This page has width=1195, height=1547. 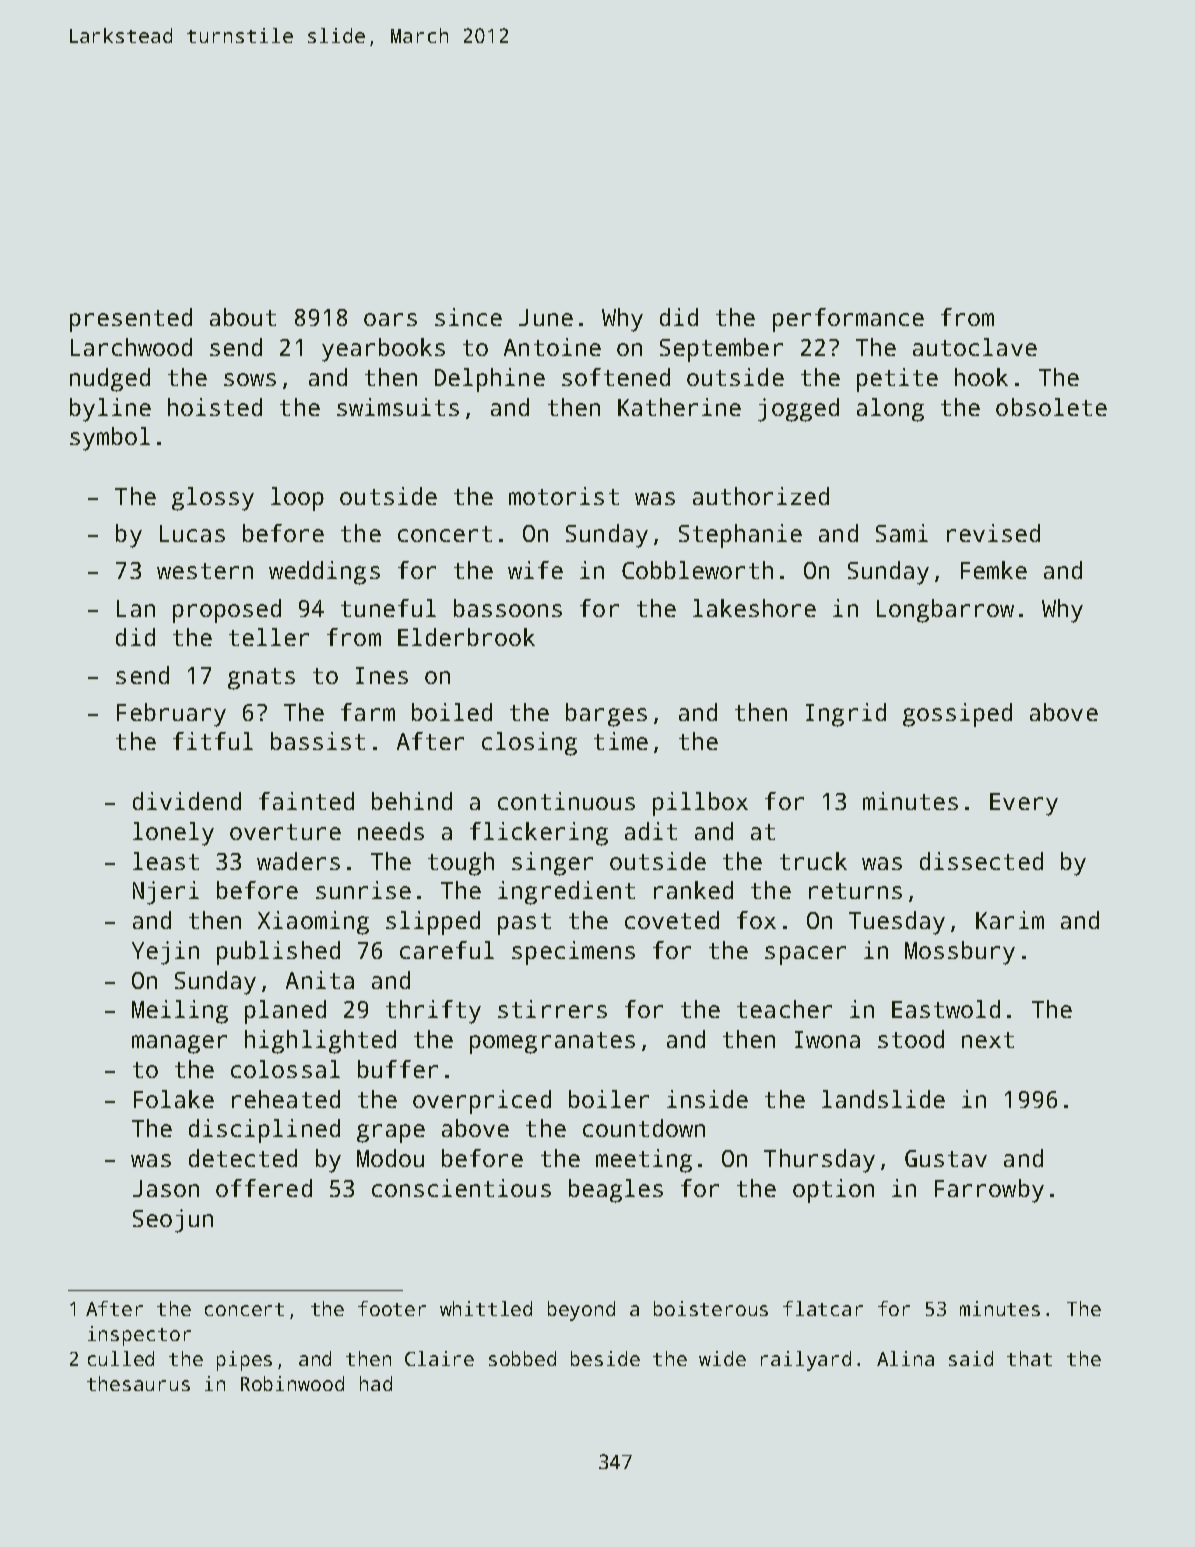 I want to click on symbol, so click(x=110, y=439).
